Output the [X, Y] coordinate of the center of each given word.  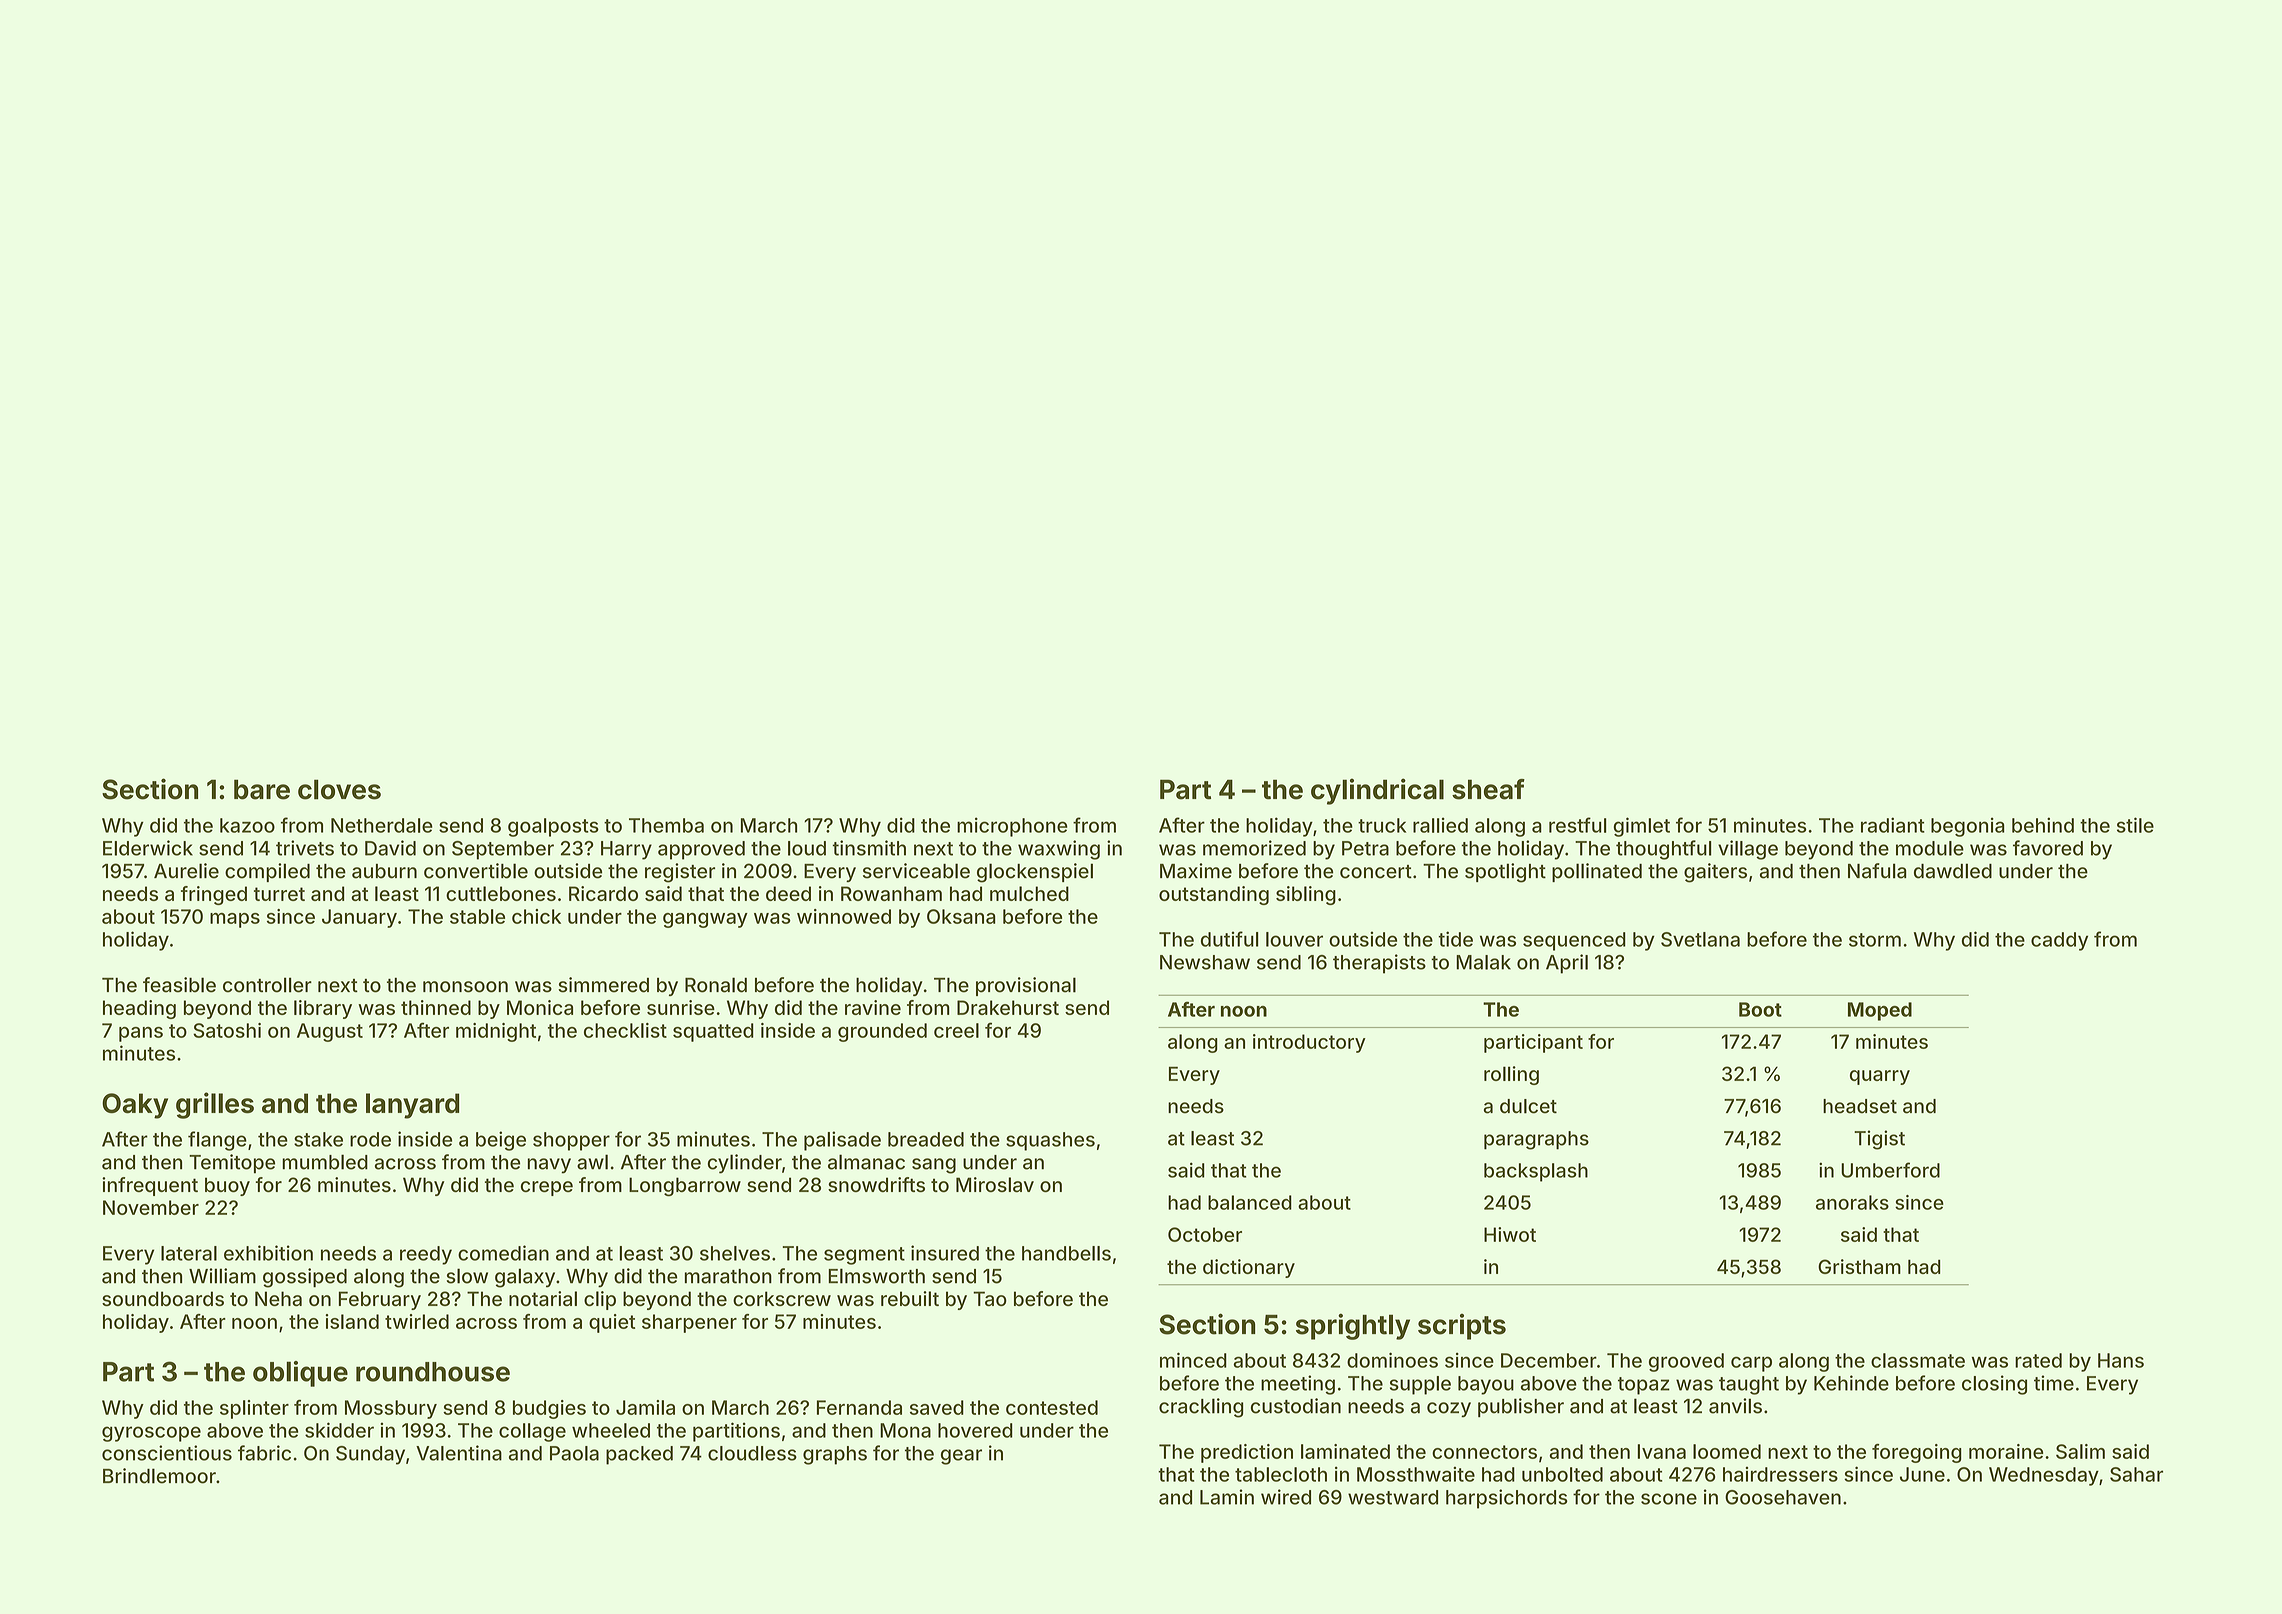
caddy [2059, 941]
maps [235, 920]
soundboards [163, 1298]
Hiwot [1510, 1234]
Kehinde [1851, 1383]
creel [956, 1030]
